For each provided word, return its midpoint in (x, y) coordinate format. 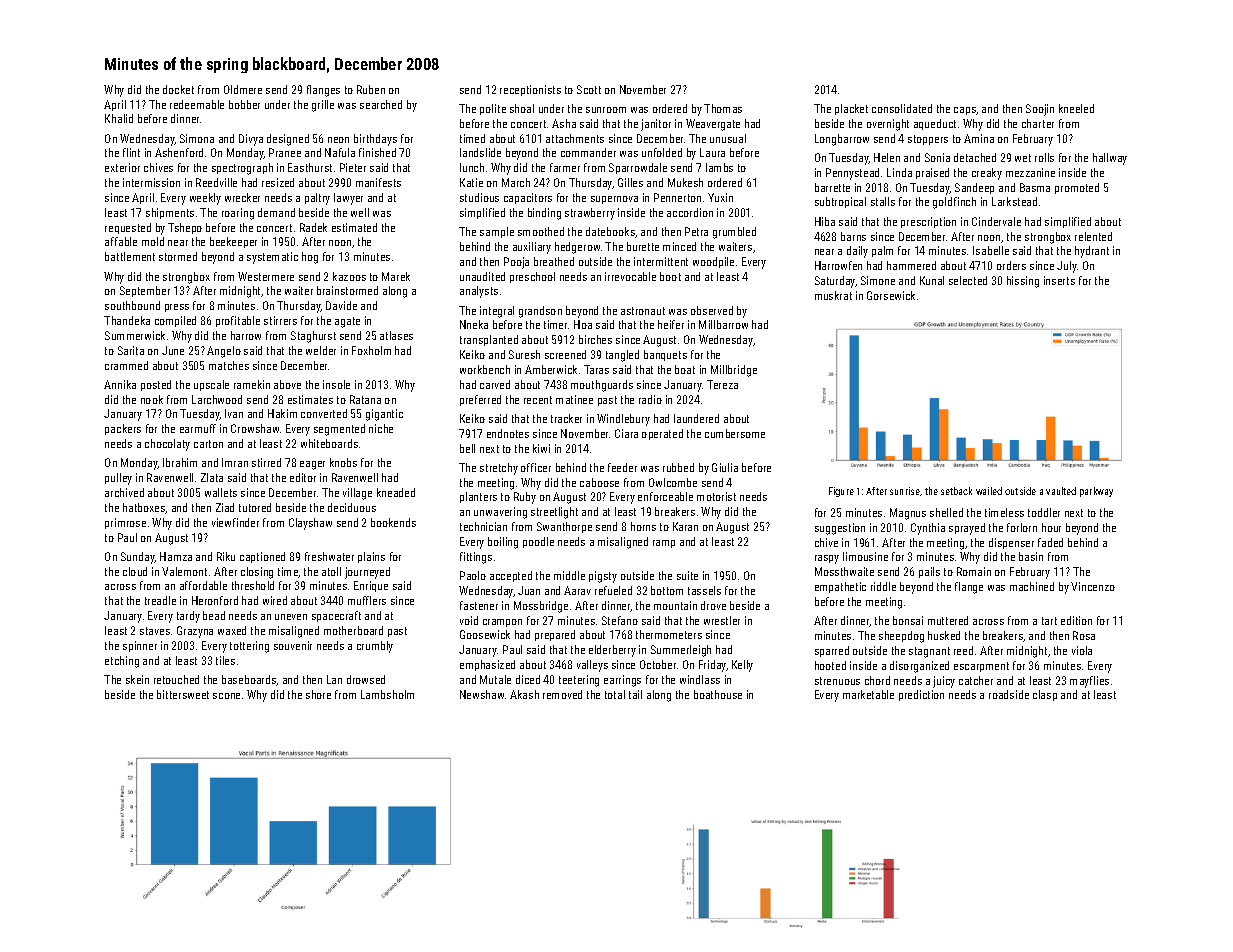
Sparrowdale (638, 168)
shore (318, 694)
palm (882, 251)
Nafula (340, 152)
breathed (554, 261)
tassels (704, 590)
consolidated (902, 108)
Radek (313, 227)
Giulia (725, 467)
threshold (253, 585)
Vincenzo (1093, 586)
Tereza (722, 384)
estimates (310, 399)
